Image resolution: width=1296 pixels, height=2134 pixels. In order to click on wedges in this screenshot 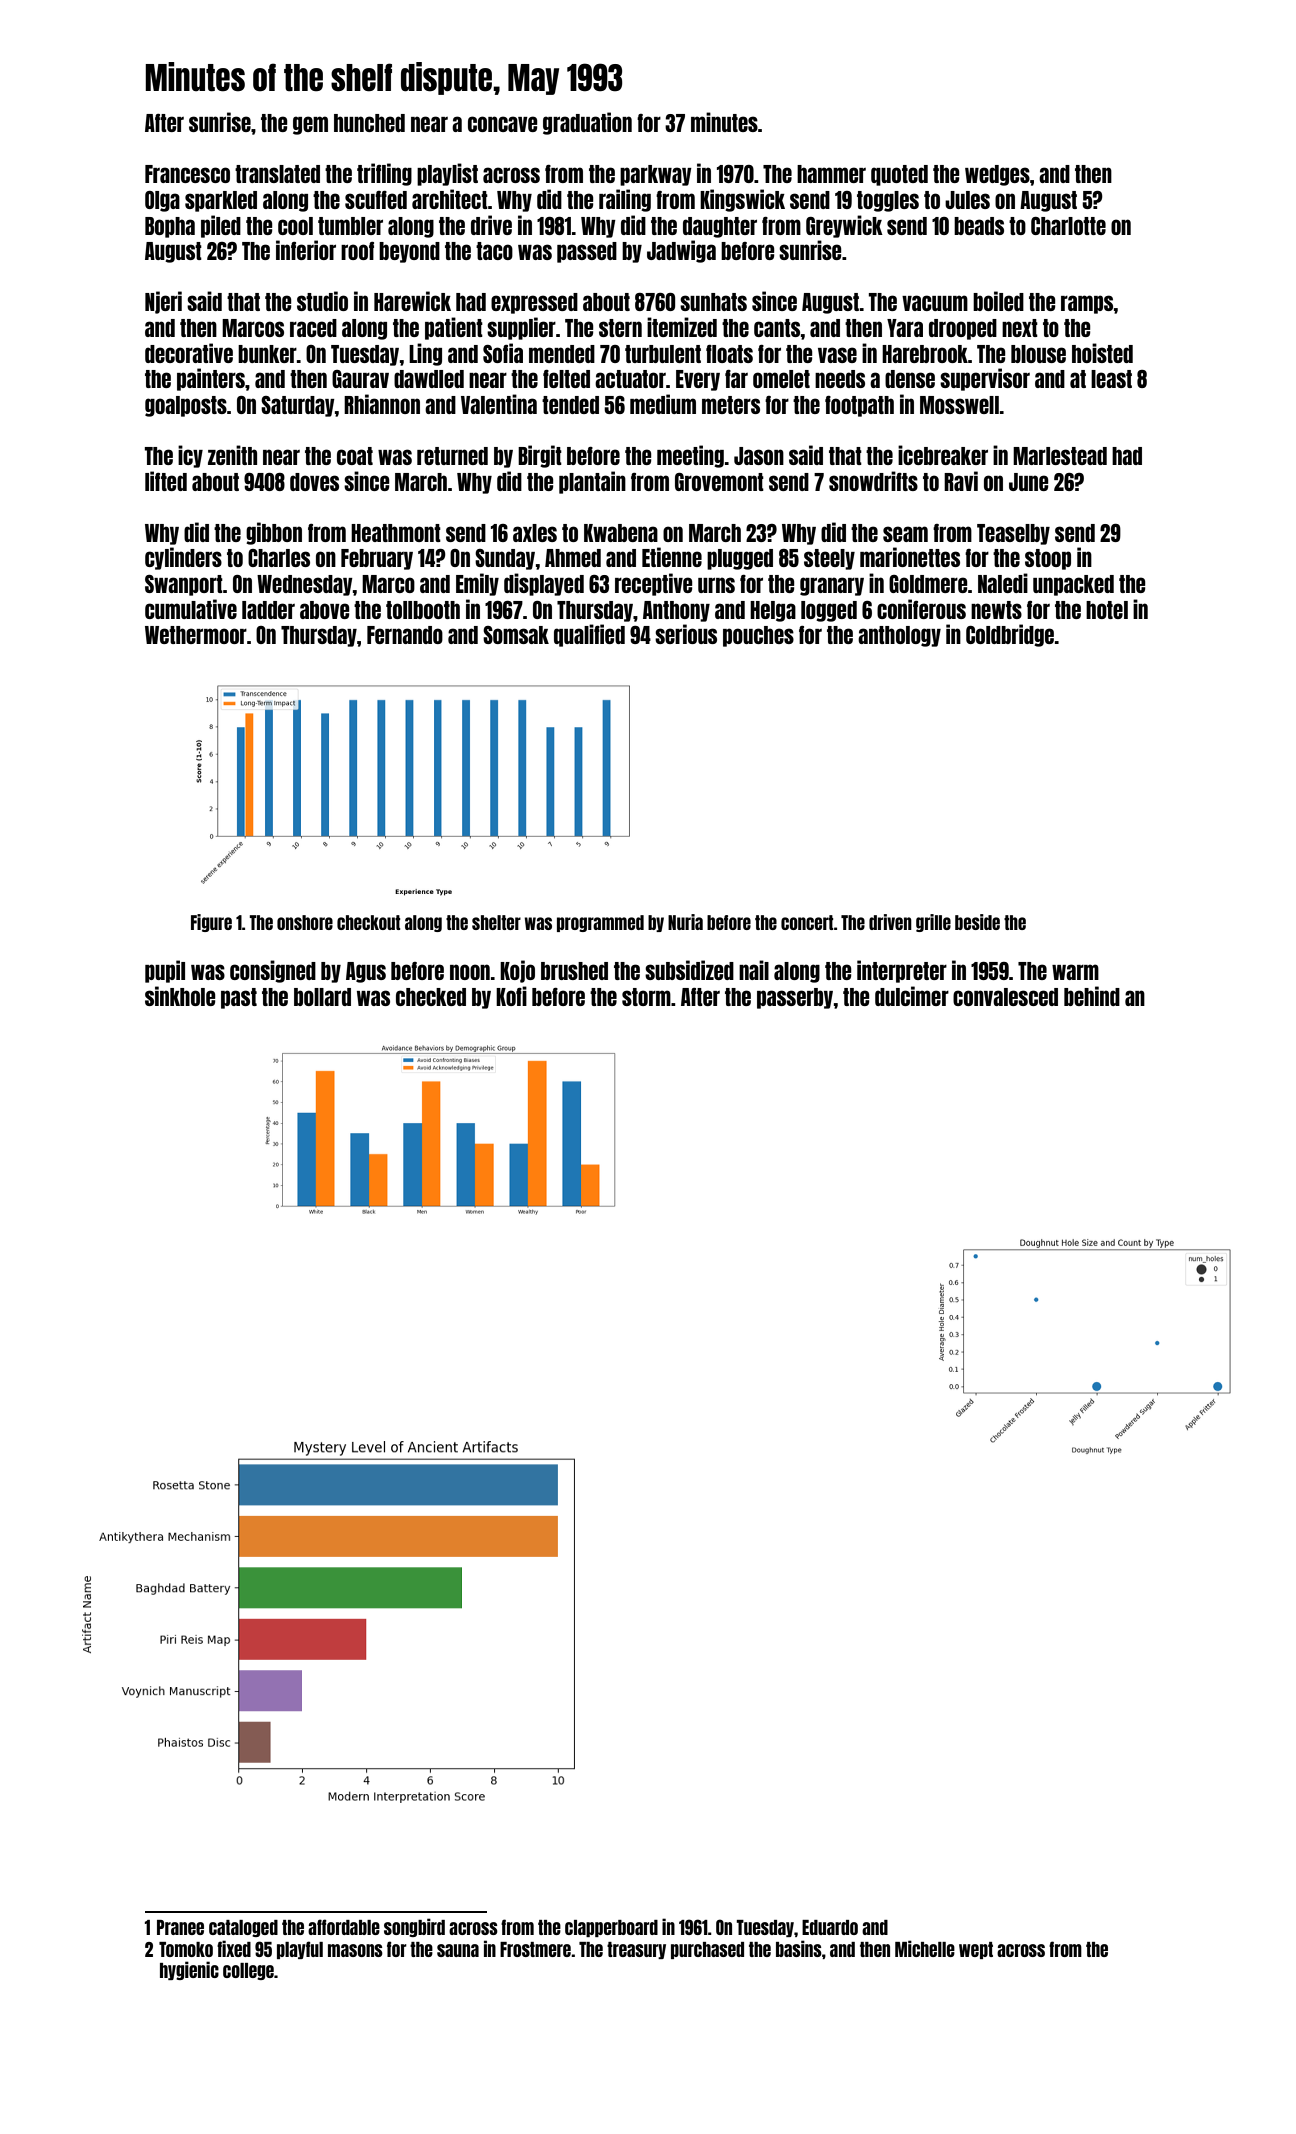, I will do `click(997, 175)`.
